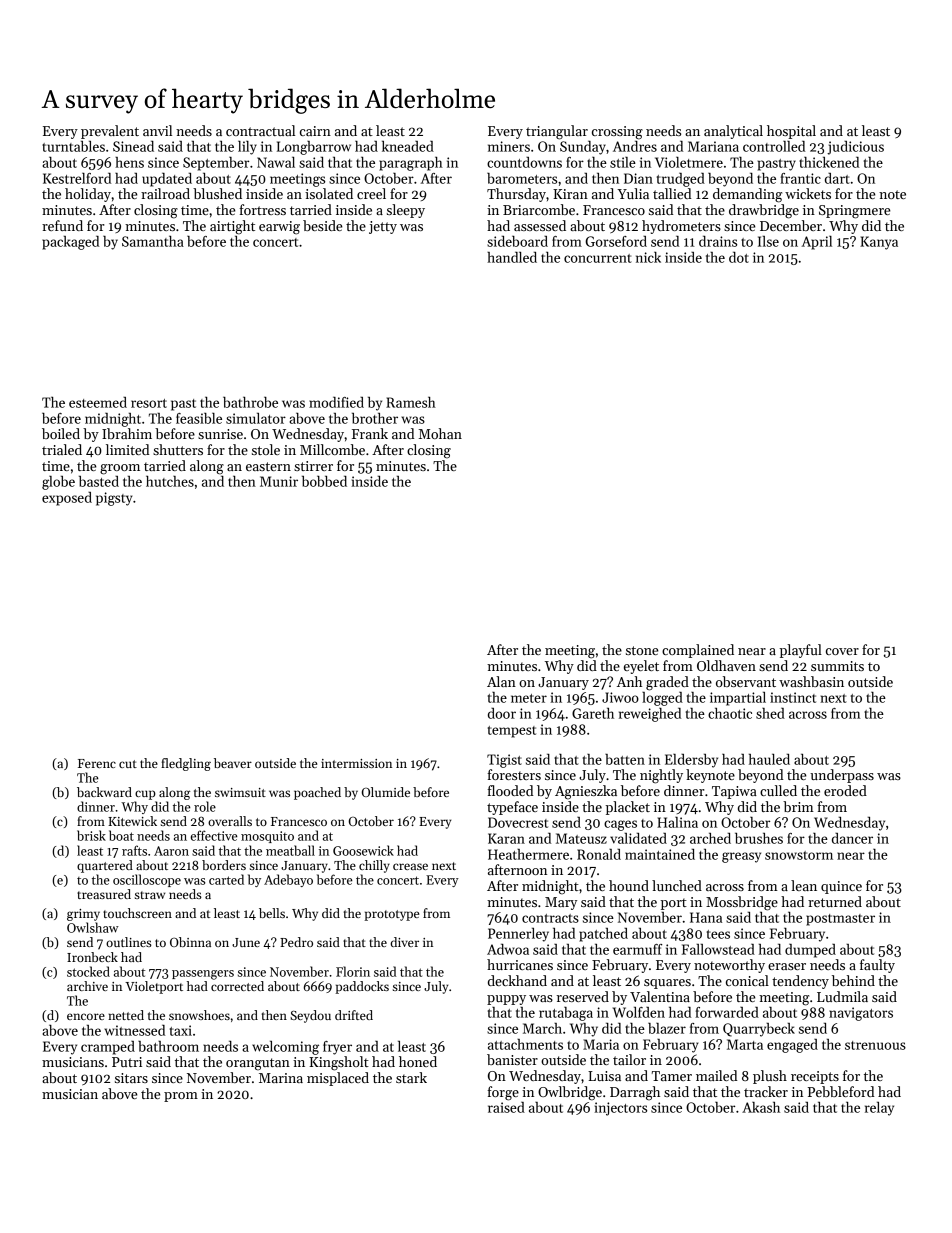 The image size is (952, 1233). Describe the element at coordinates (621, 1109) in the document. I see `injectors` at that location.
